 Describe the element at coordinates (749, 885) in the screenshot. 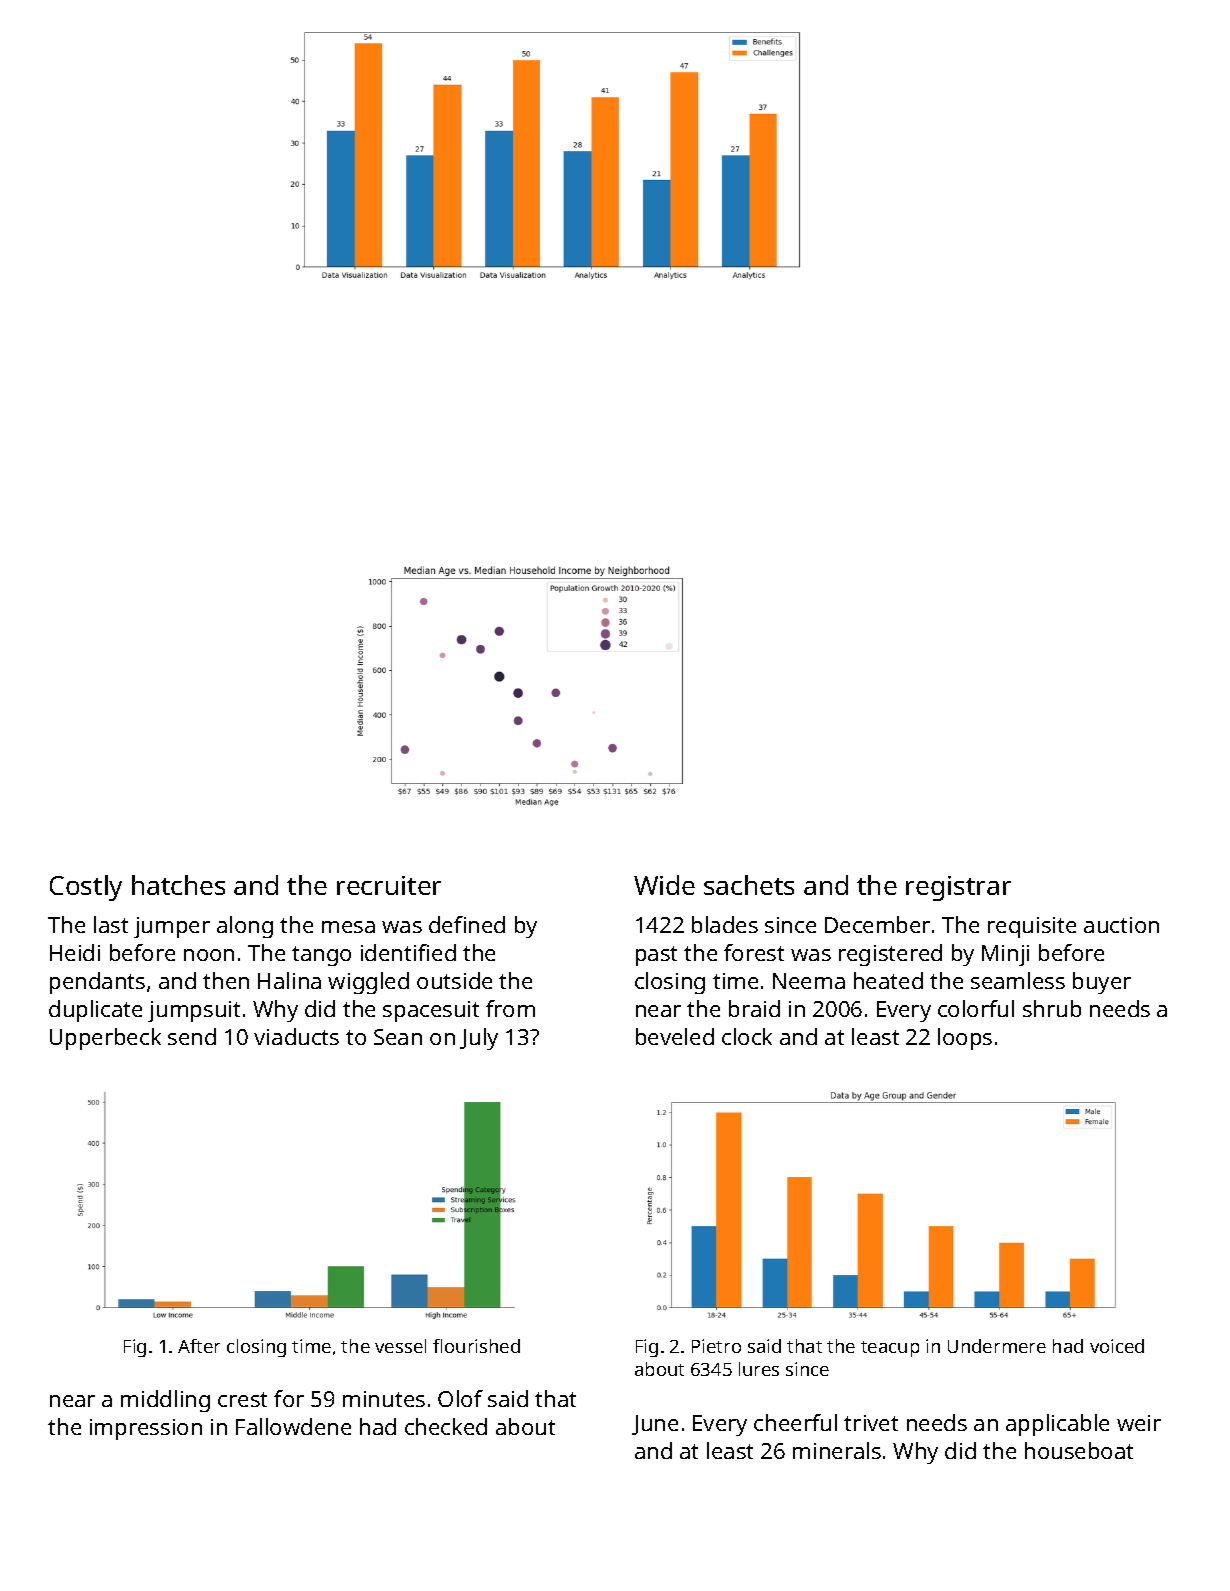

I see `sachets` at that location.
